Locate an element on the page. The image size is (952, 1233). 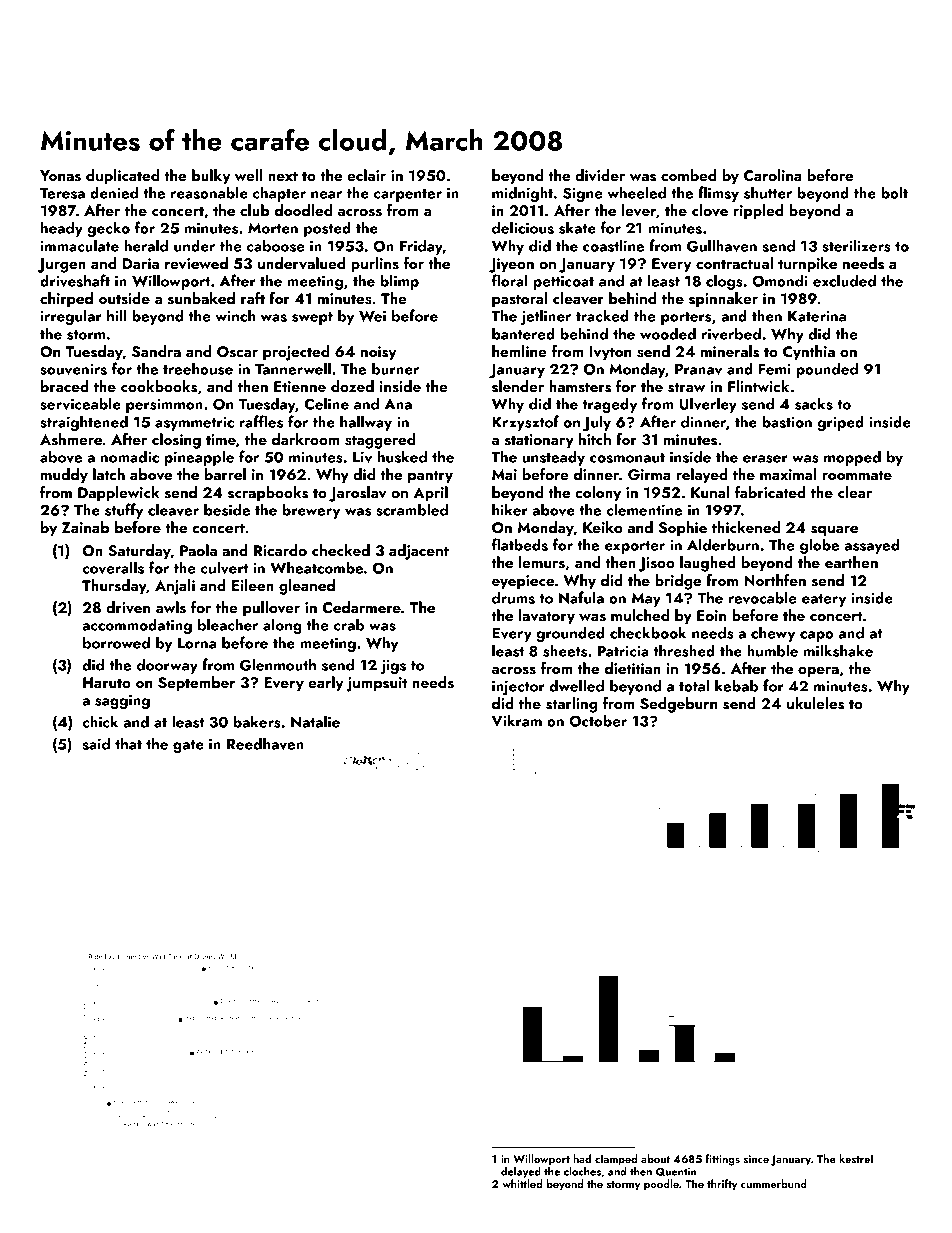
stuffy is located at coordinates (124, 511).
